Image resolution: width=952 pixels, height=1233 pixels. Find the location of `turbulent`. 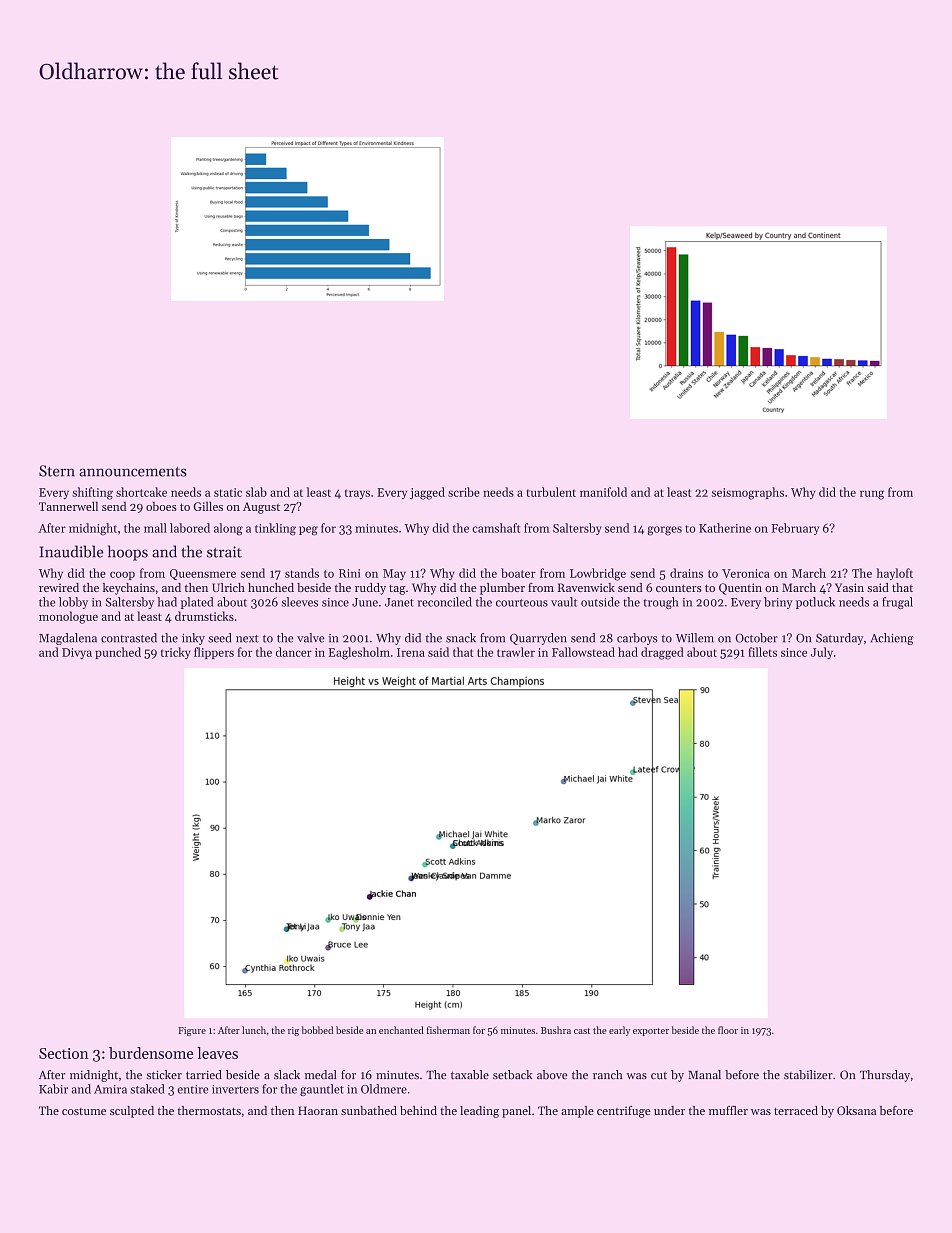

turbulent is located at coordinates (551, 492).
